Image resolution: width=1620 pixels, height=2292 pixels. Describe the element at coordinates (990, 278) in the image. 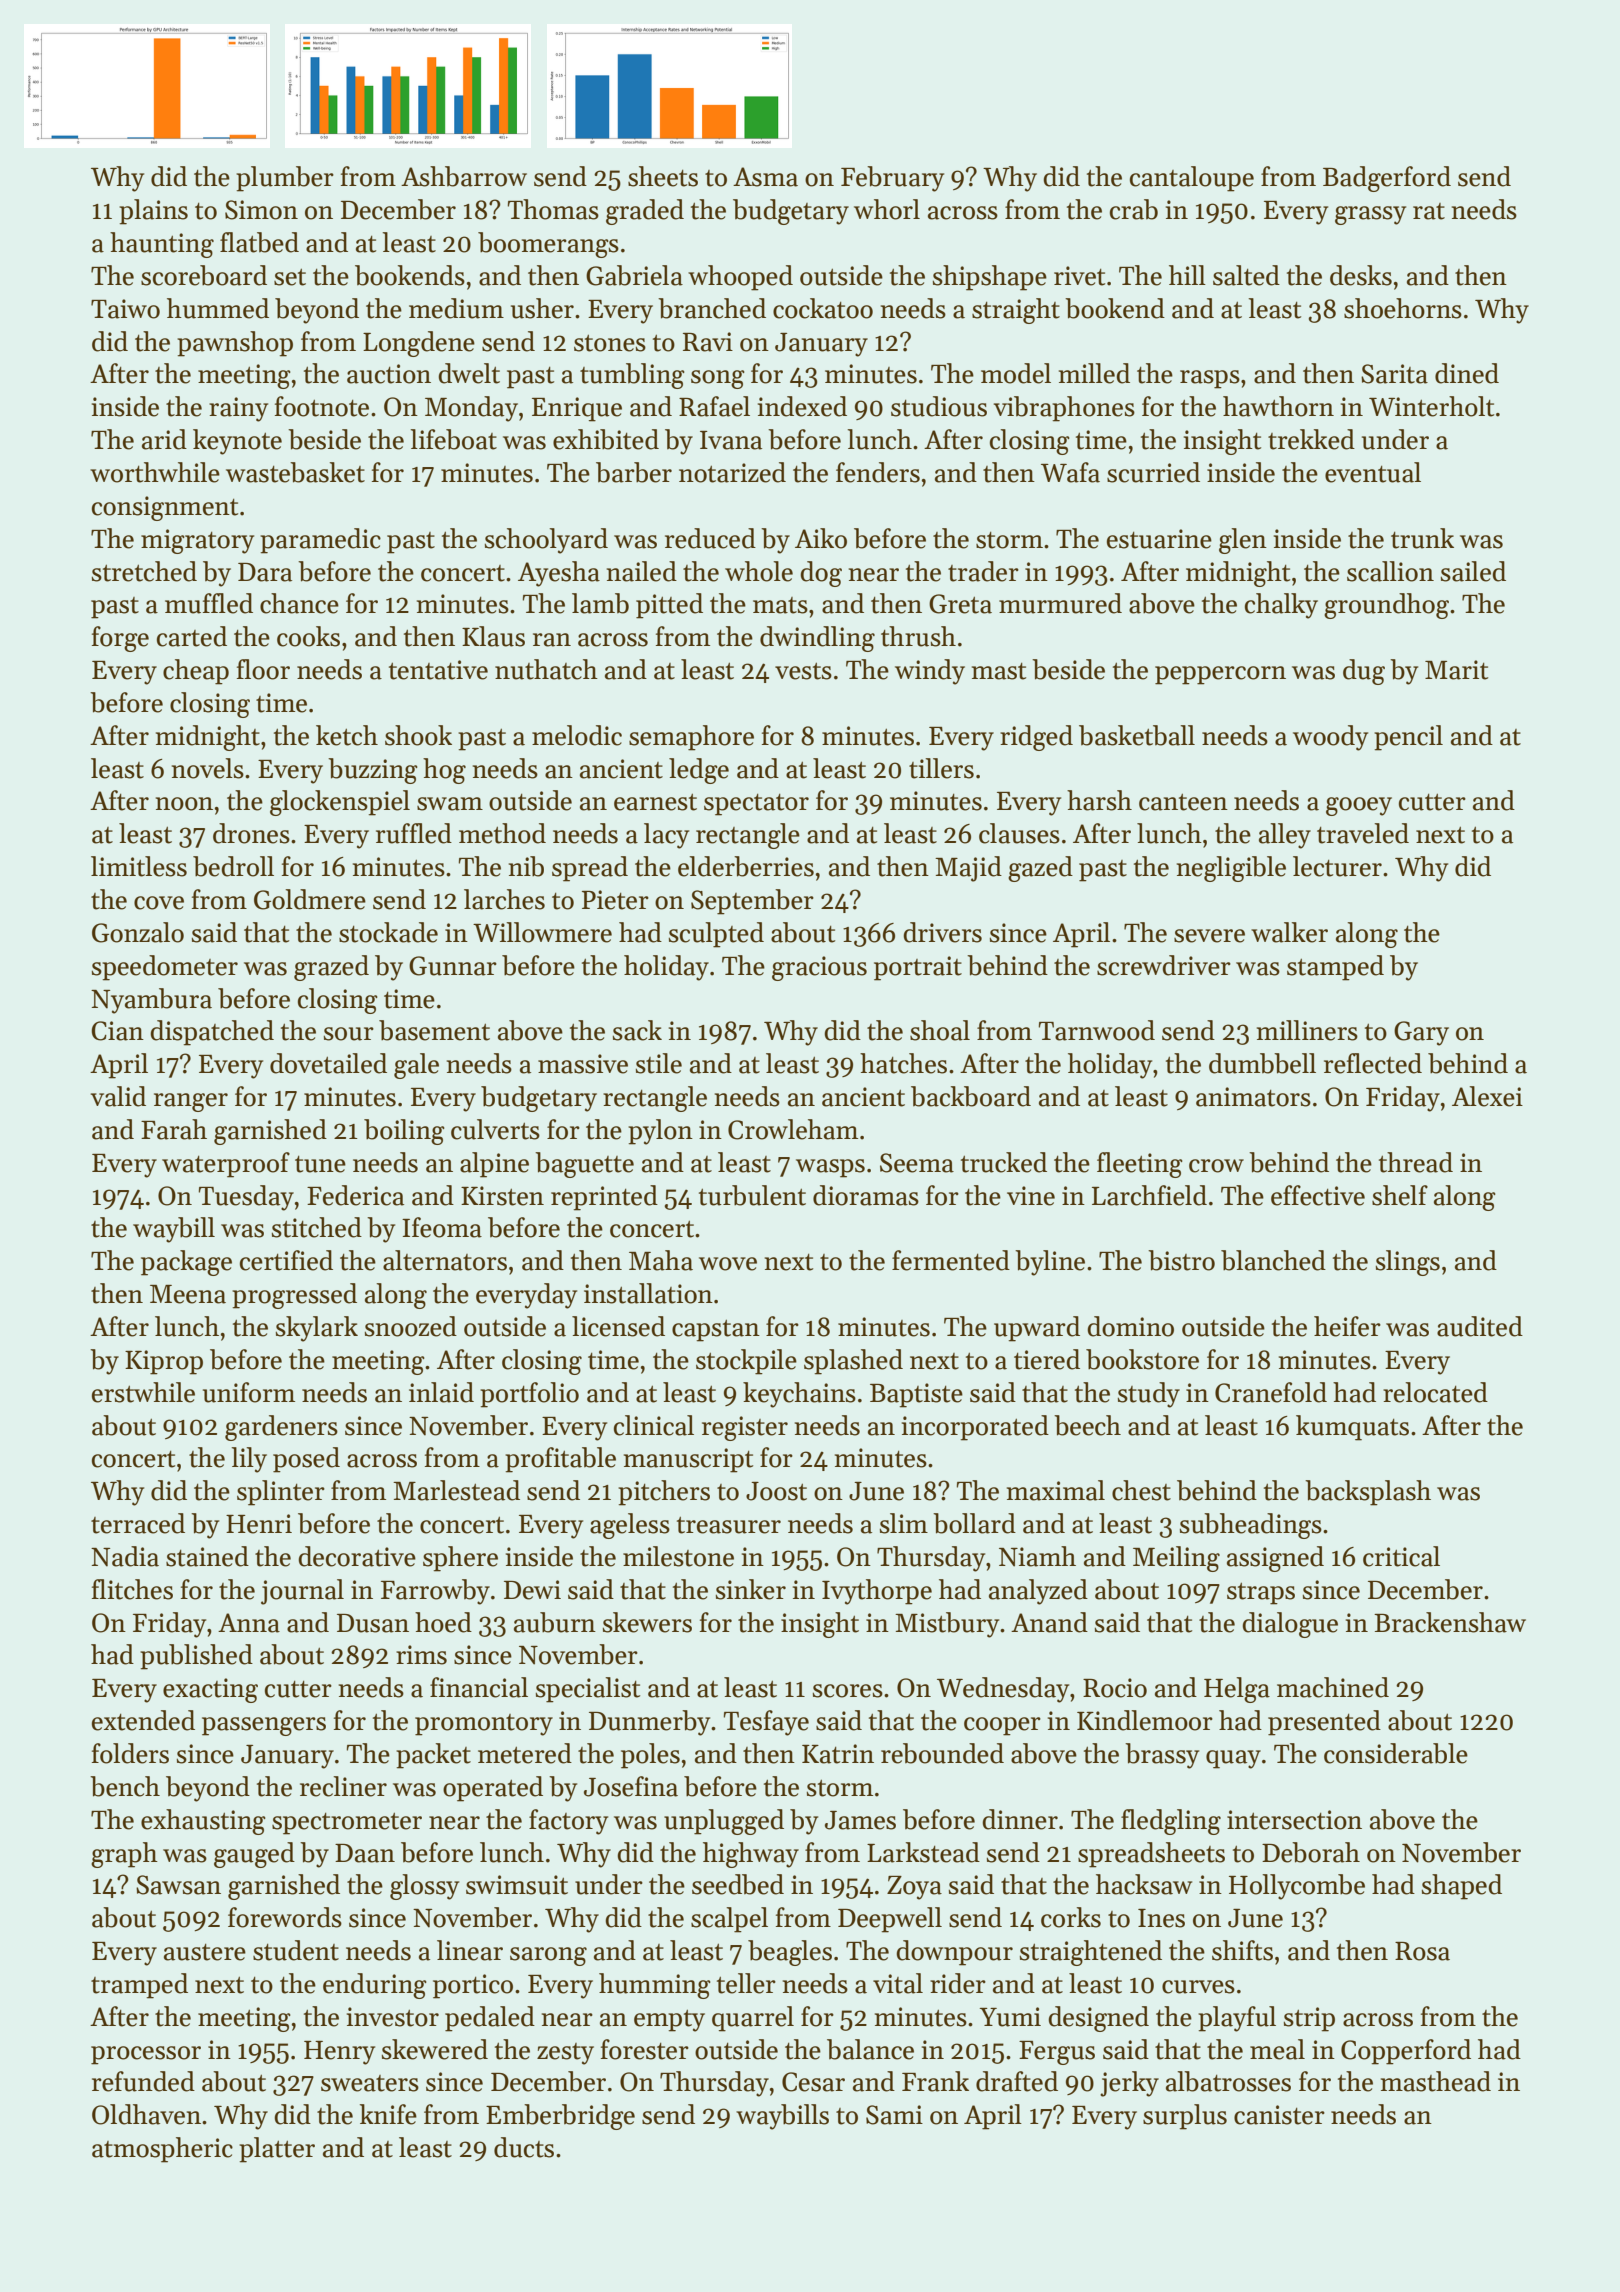

I see `shipshape` at that location.
